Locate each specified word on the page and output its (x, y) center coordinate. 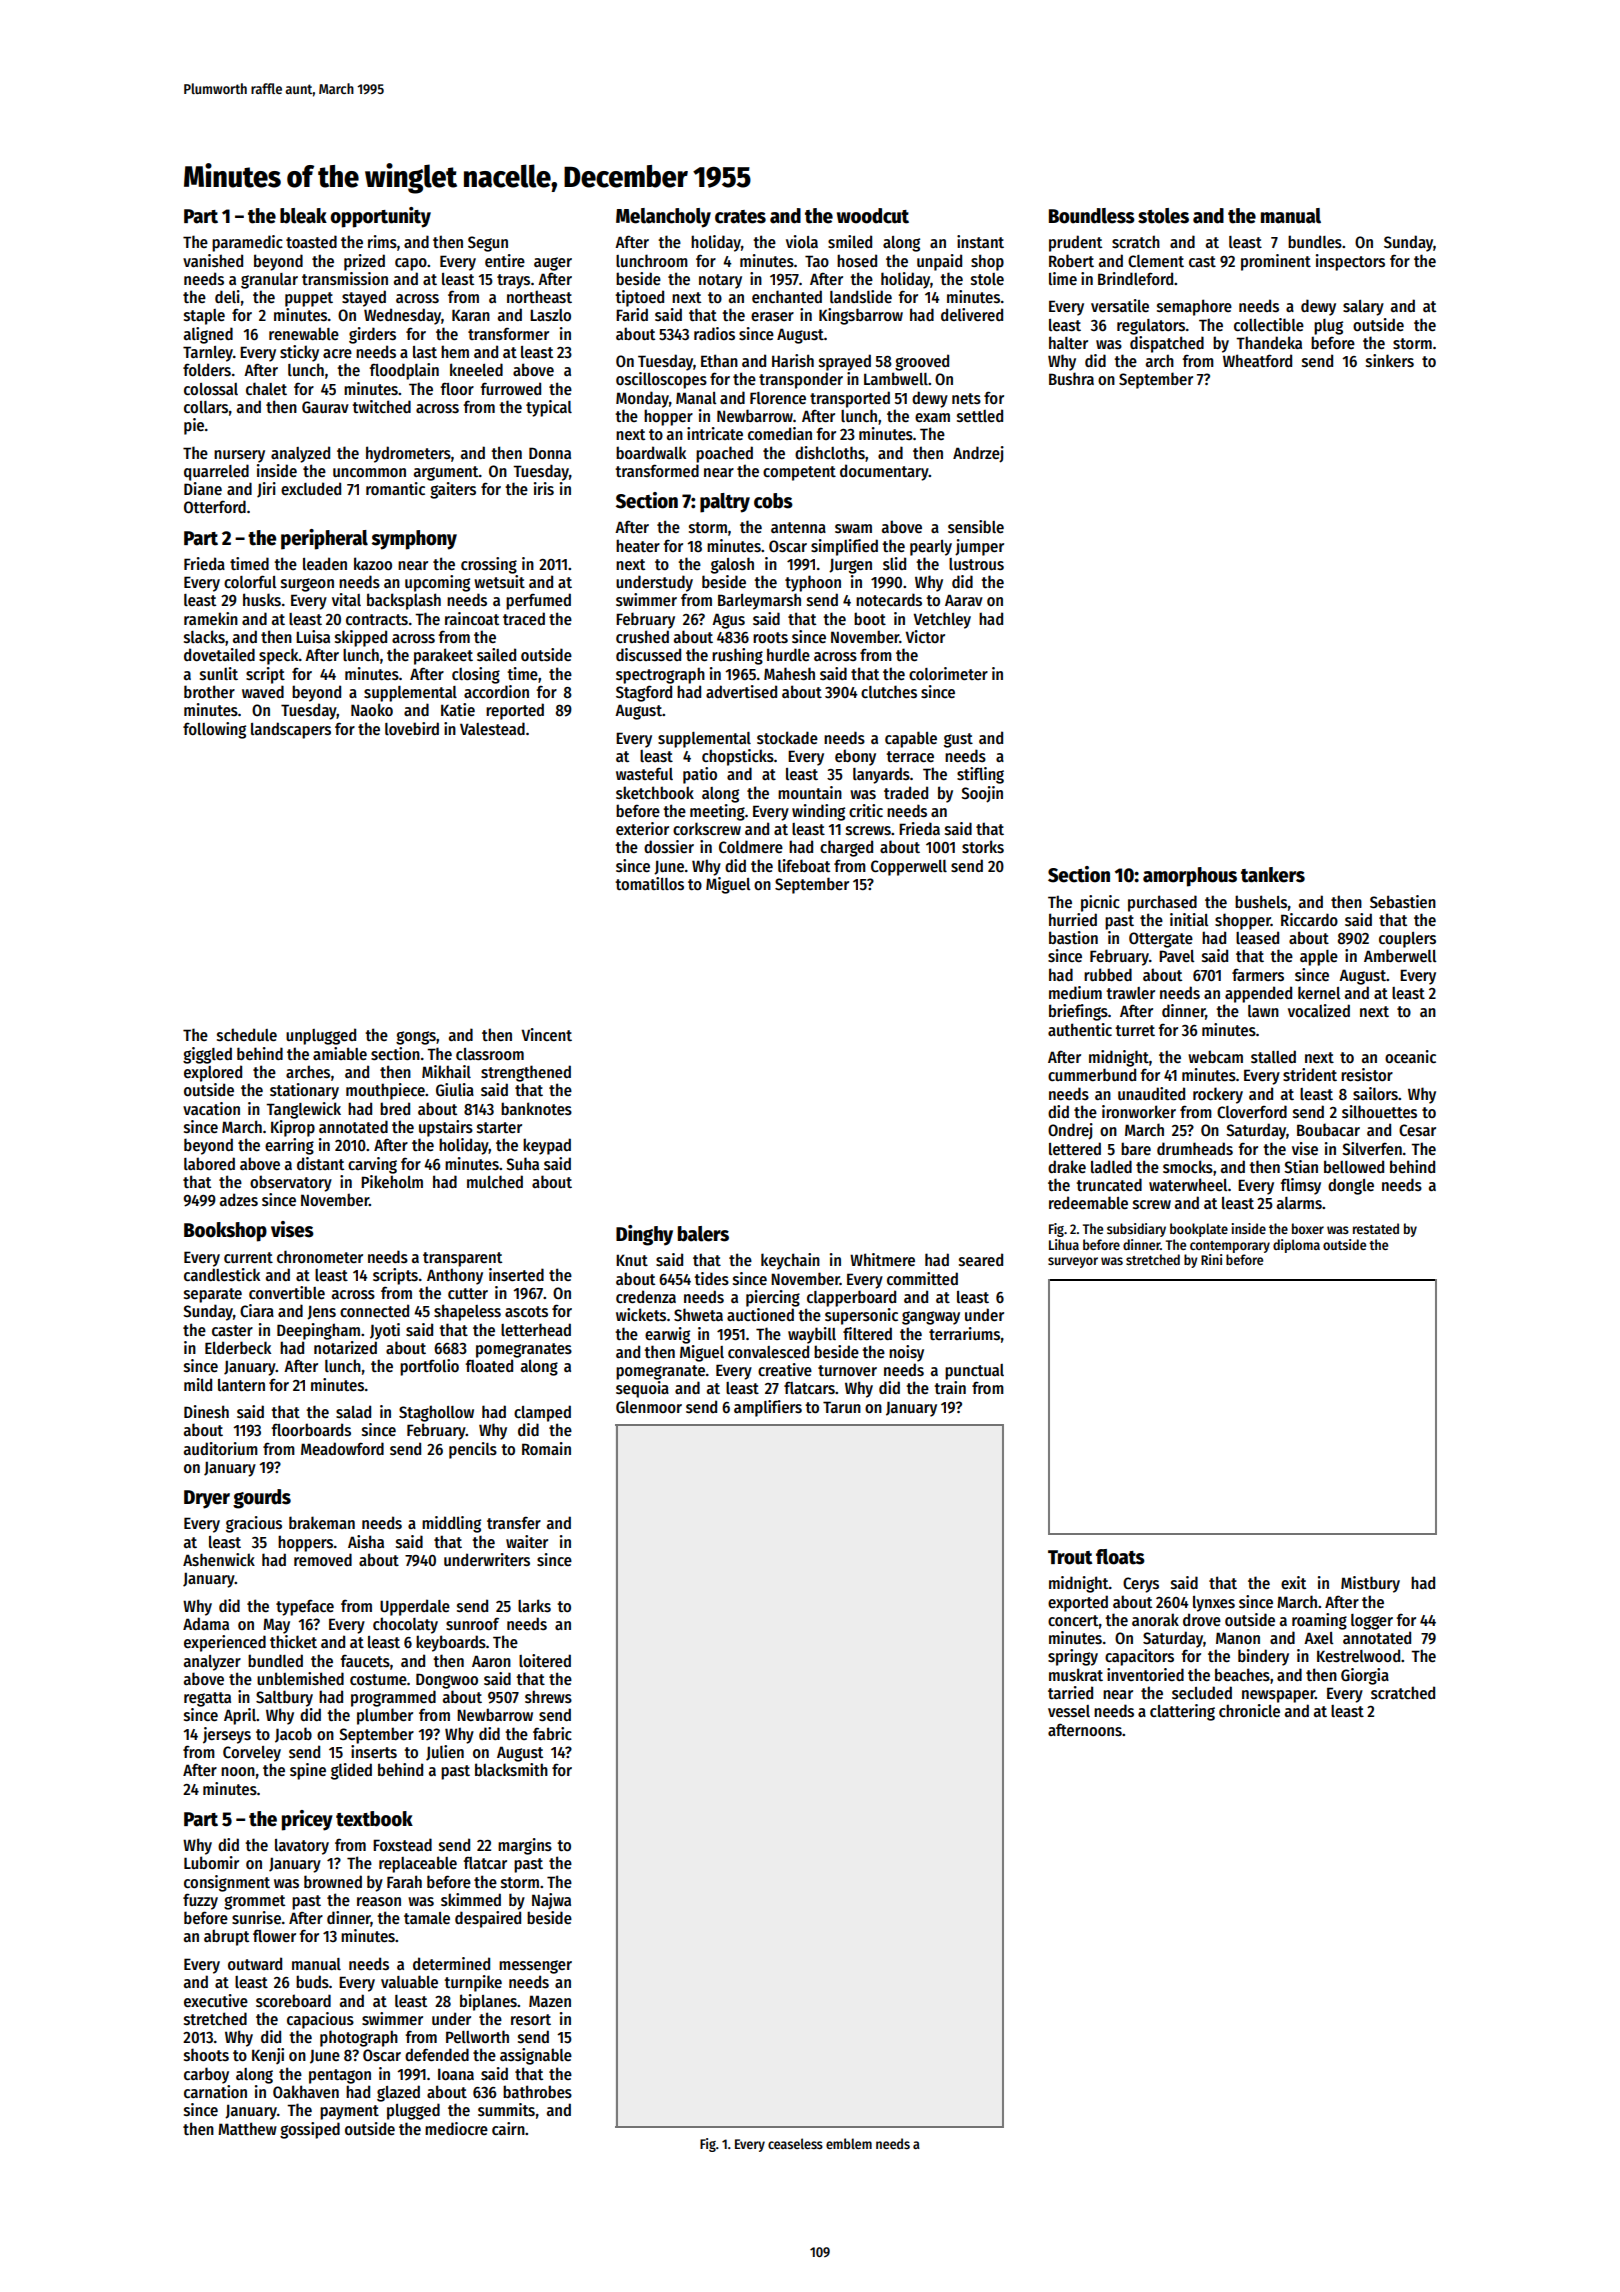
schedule (247, 1035)
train (950, 1387)
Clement (1156, 261)
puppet (309, 299)
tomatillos (649, 884)
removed (323, 1559)
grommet (254, 1902)
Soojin (982, 794)
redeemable (1088, 1202)
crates (740, 217)
